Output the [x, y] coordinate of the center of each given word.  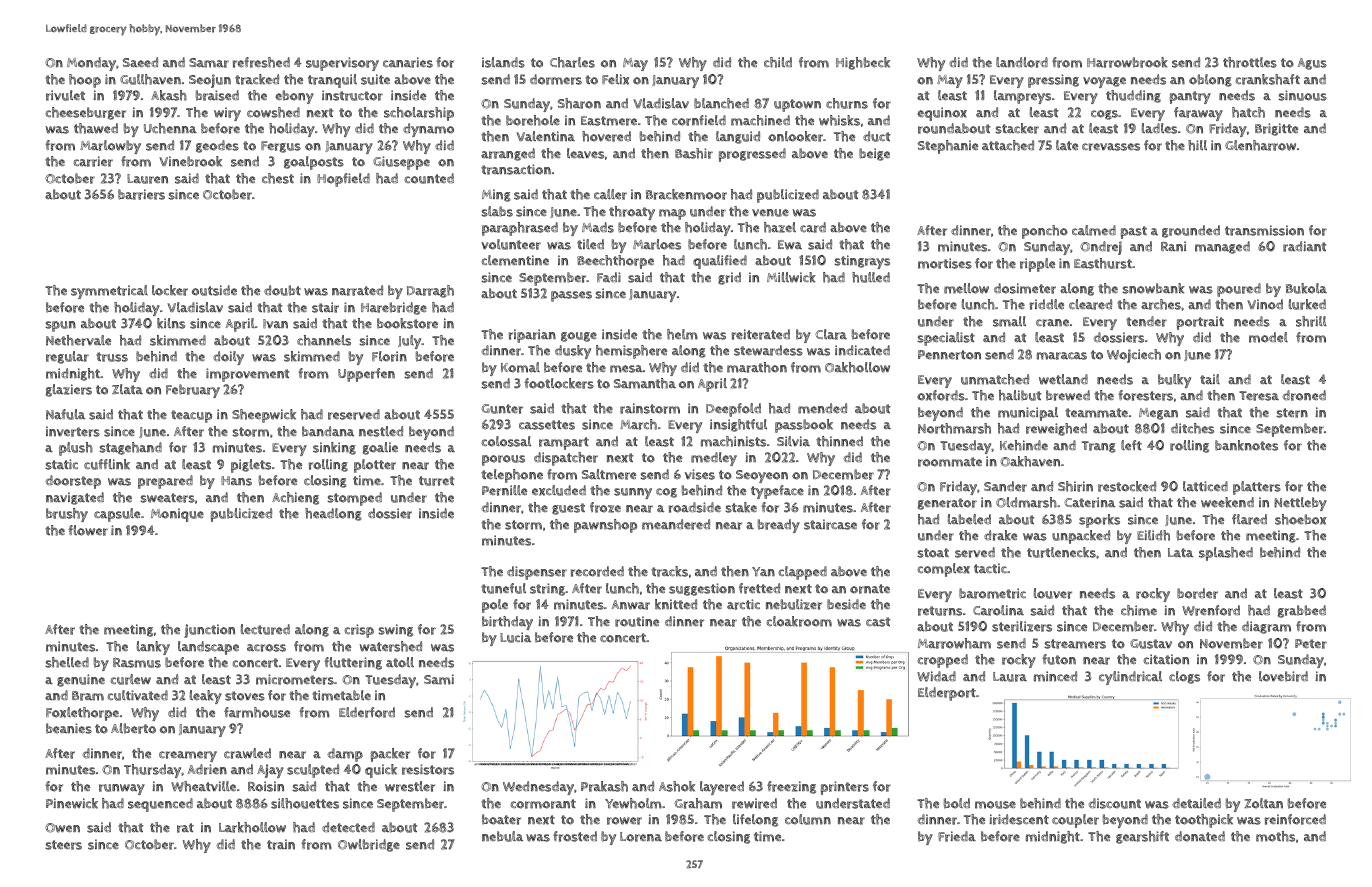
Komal [520, 367]
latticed [1205, 486]
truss [112, 357]
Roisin [266, 786]
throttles [1250, 62]
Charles [572, 62]
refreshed [261, 62]
